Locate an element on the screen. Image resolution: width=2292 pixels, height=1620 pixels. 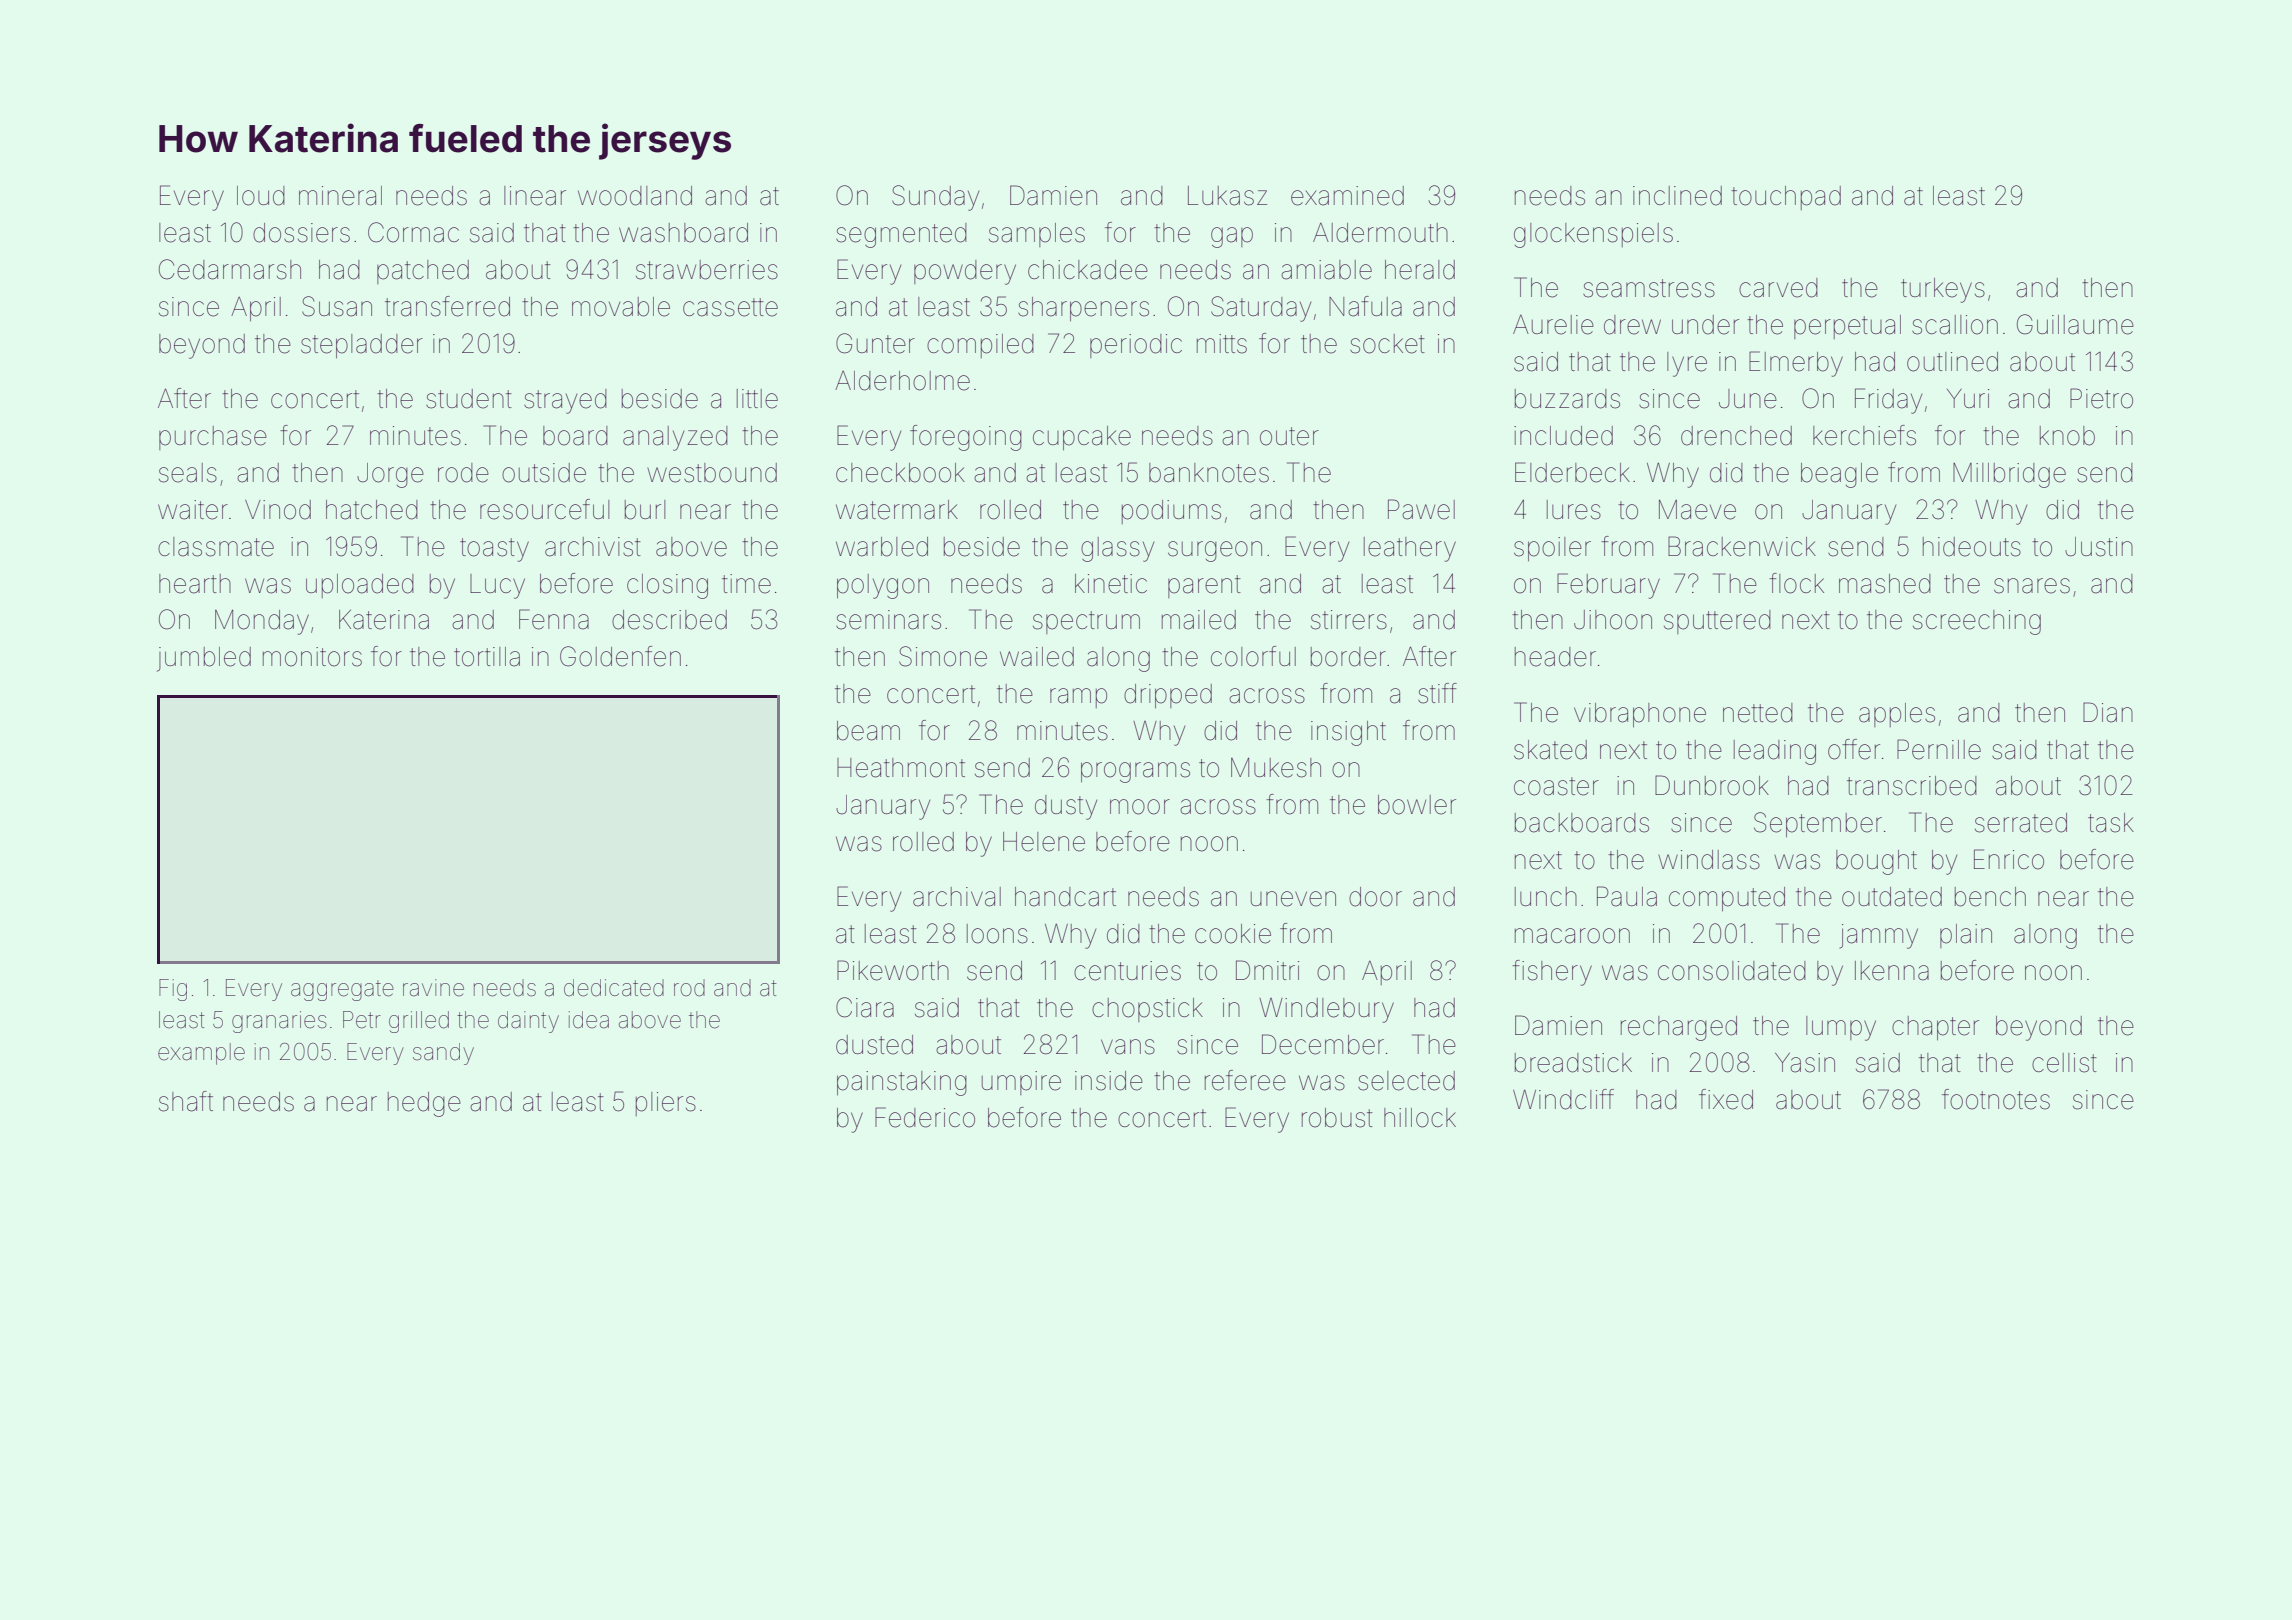
pliers is located at coordinates (666, 1104).
